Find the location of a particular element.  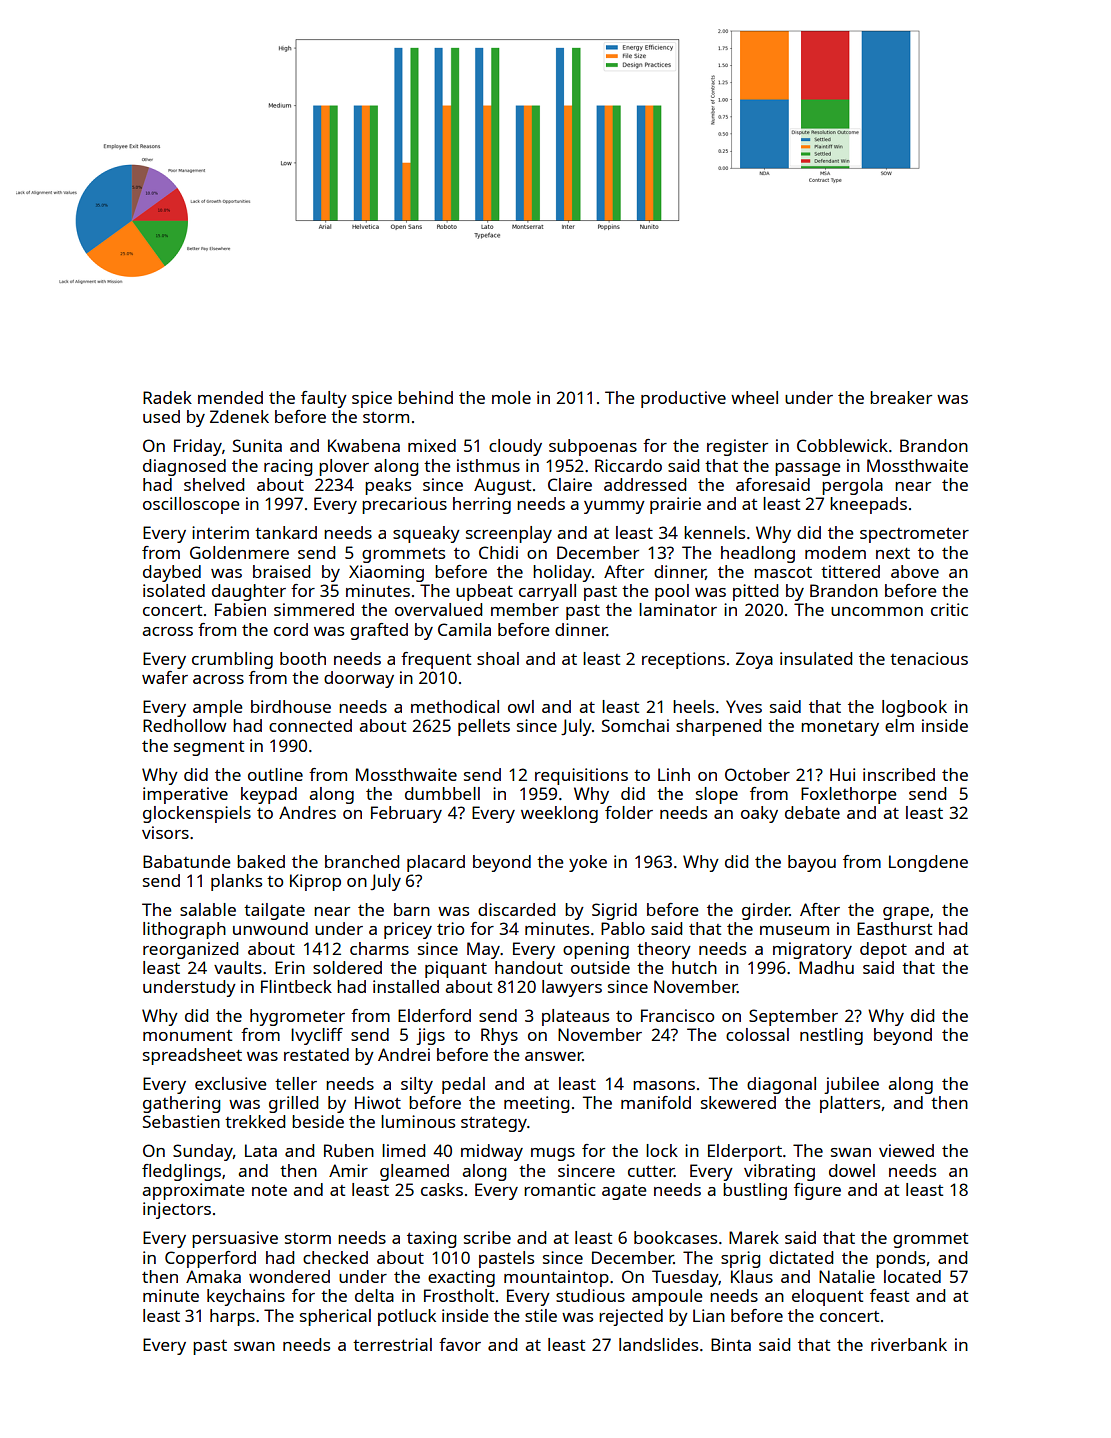

landslides is located at coordinates (658, 1344).
